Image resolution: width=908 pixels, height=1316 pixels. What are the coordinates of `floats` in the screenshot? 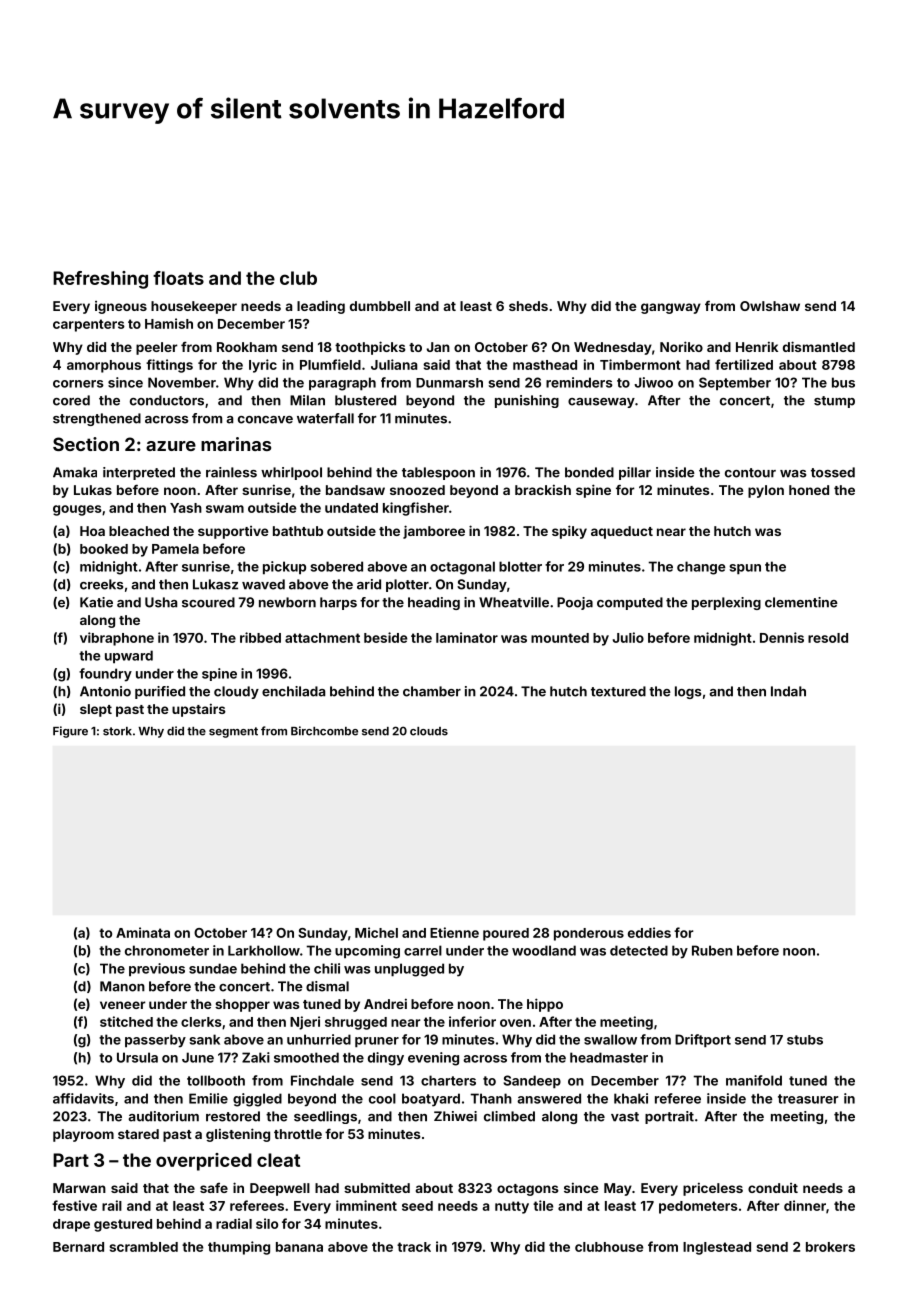 It's located at (178, 278).
